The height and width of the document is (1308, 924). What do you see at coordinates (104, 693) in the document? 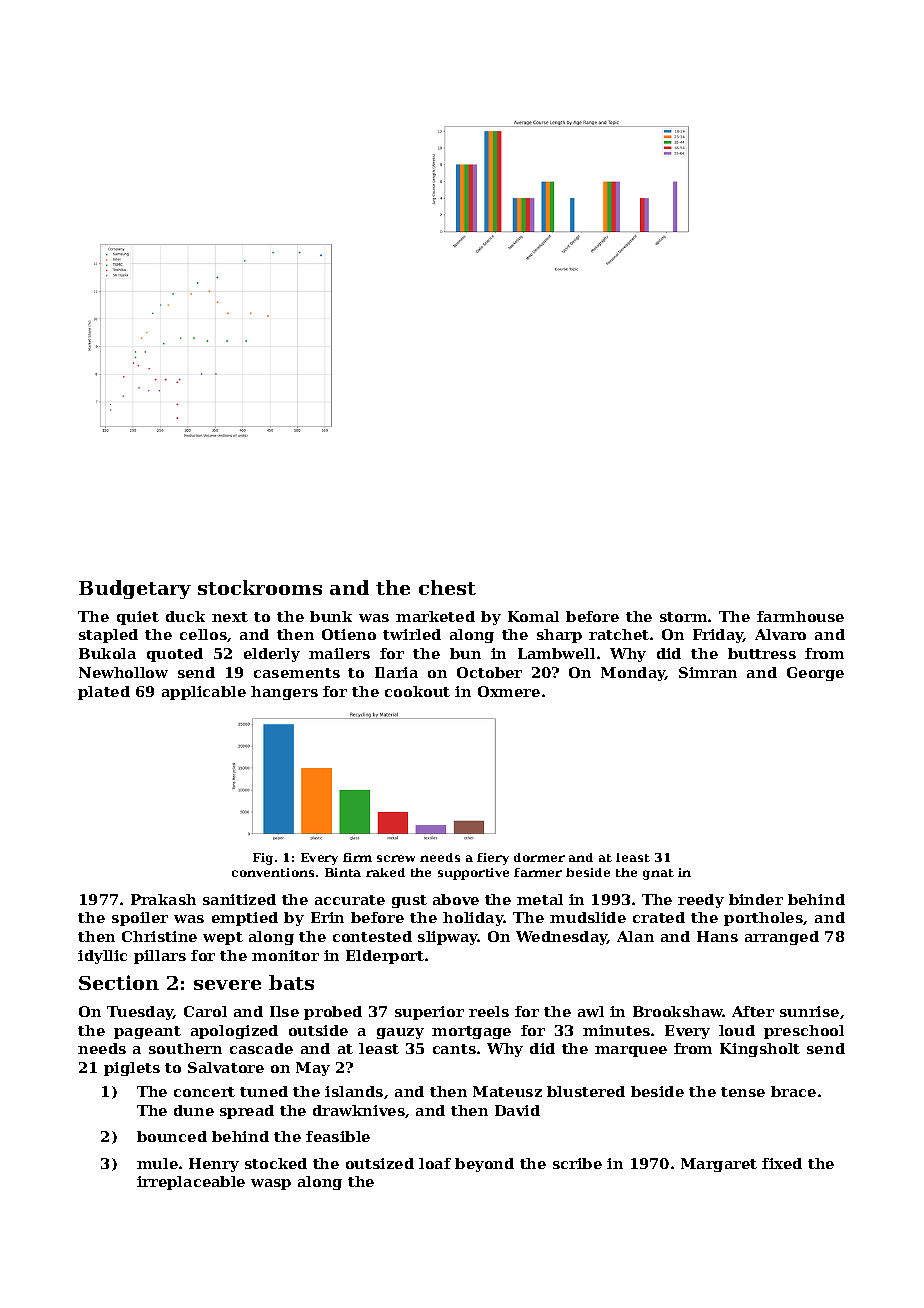
I see `plated` at bounding box center [104, 693].
